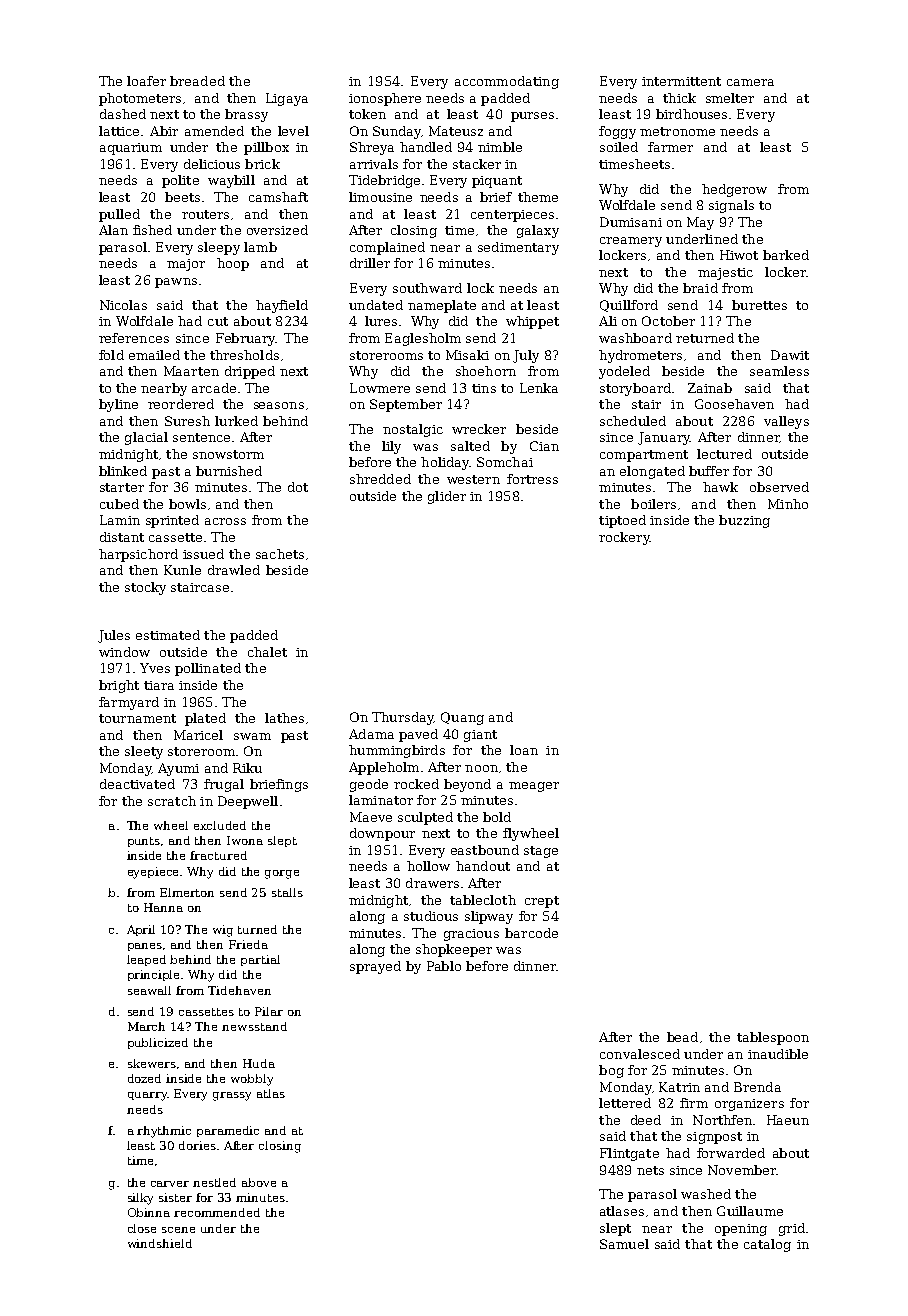 The height and width of the screenshot is (1316, 908). What do you see at coordinates (786, 255) in the screenshot?
I see `barked` at bounding box center [786, 255].
